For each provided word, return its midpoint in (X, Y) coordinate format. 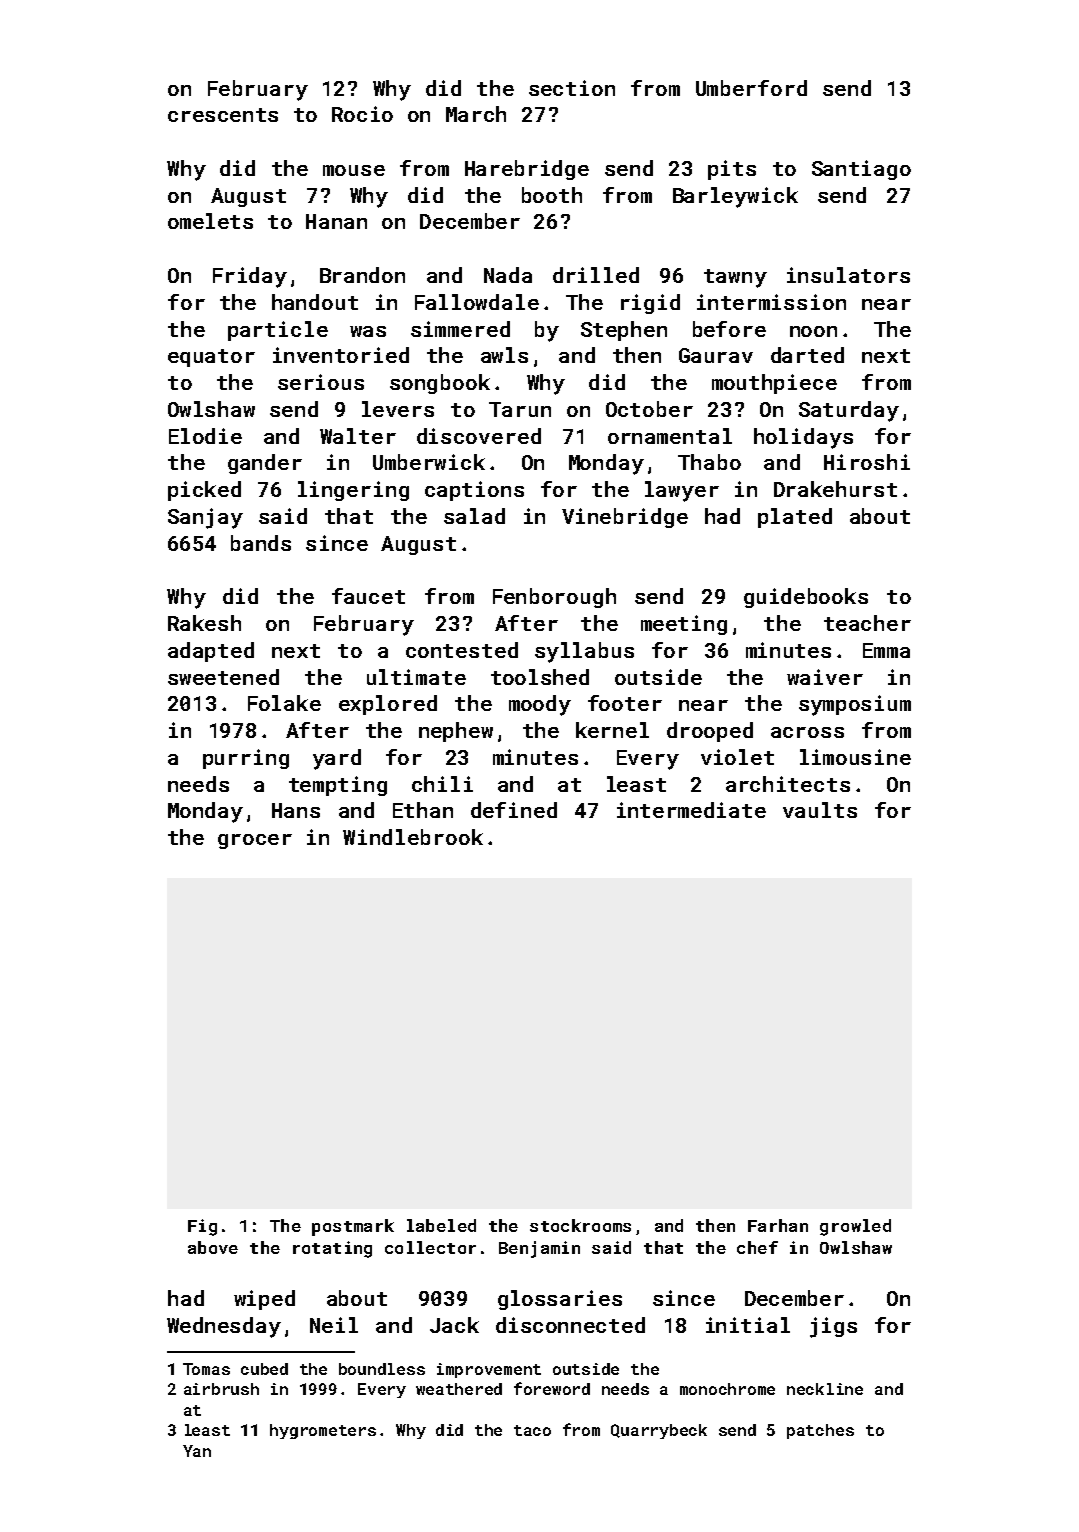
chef (757, 1247)
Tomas (206, 1369)
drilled (596, 275)
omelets (210, 221)
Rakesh (204, 623)
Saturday (849, 411)
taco (532, 1430)
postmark (353, 1227)
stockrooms (580, 1225)
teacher (867, 623)
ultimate (416, 677)
